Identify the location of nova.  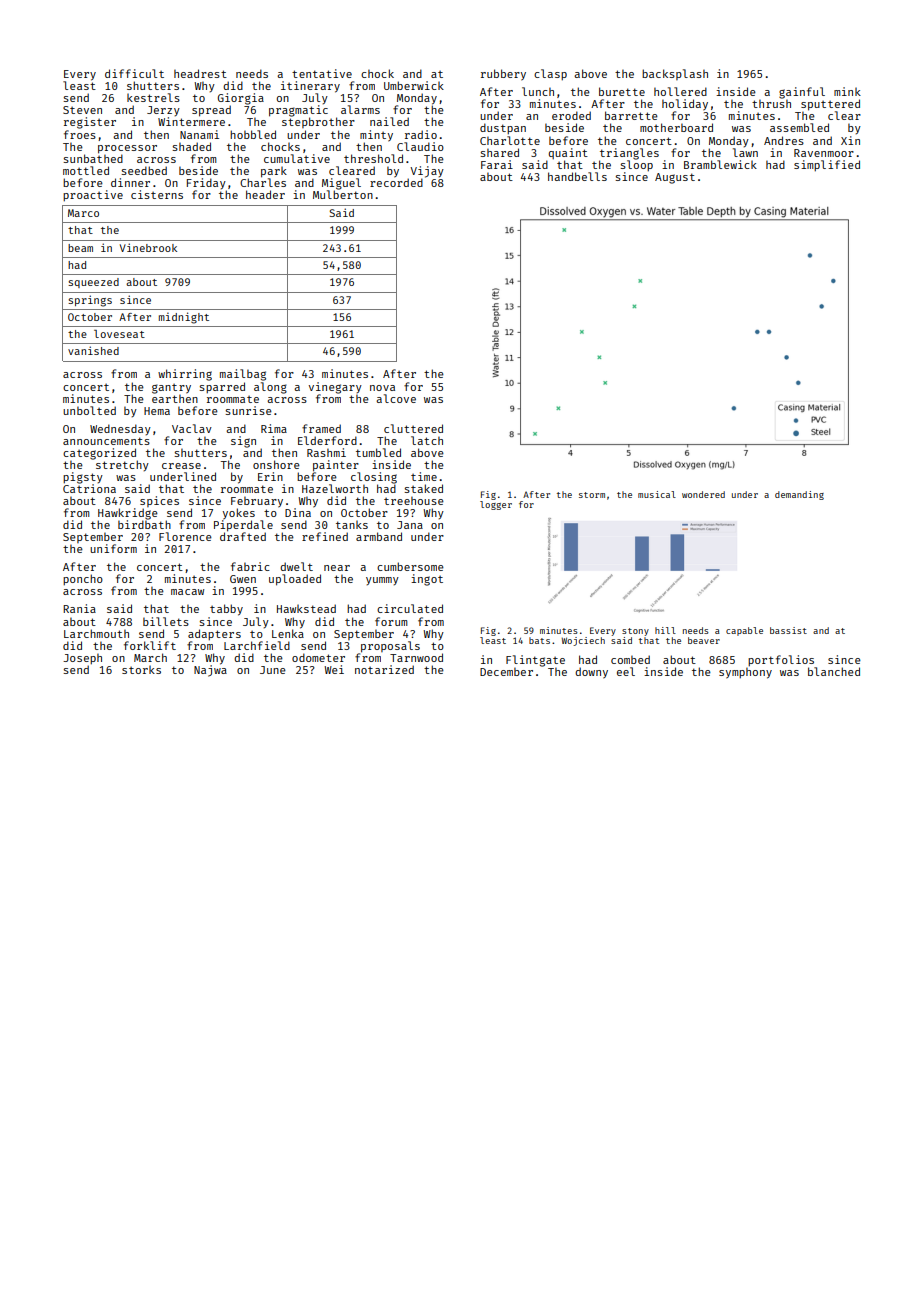
(382, 388).
